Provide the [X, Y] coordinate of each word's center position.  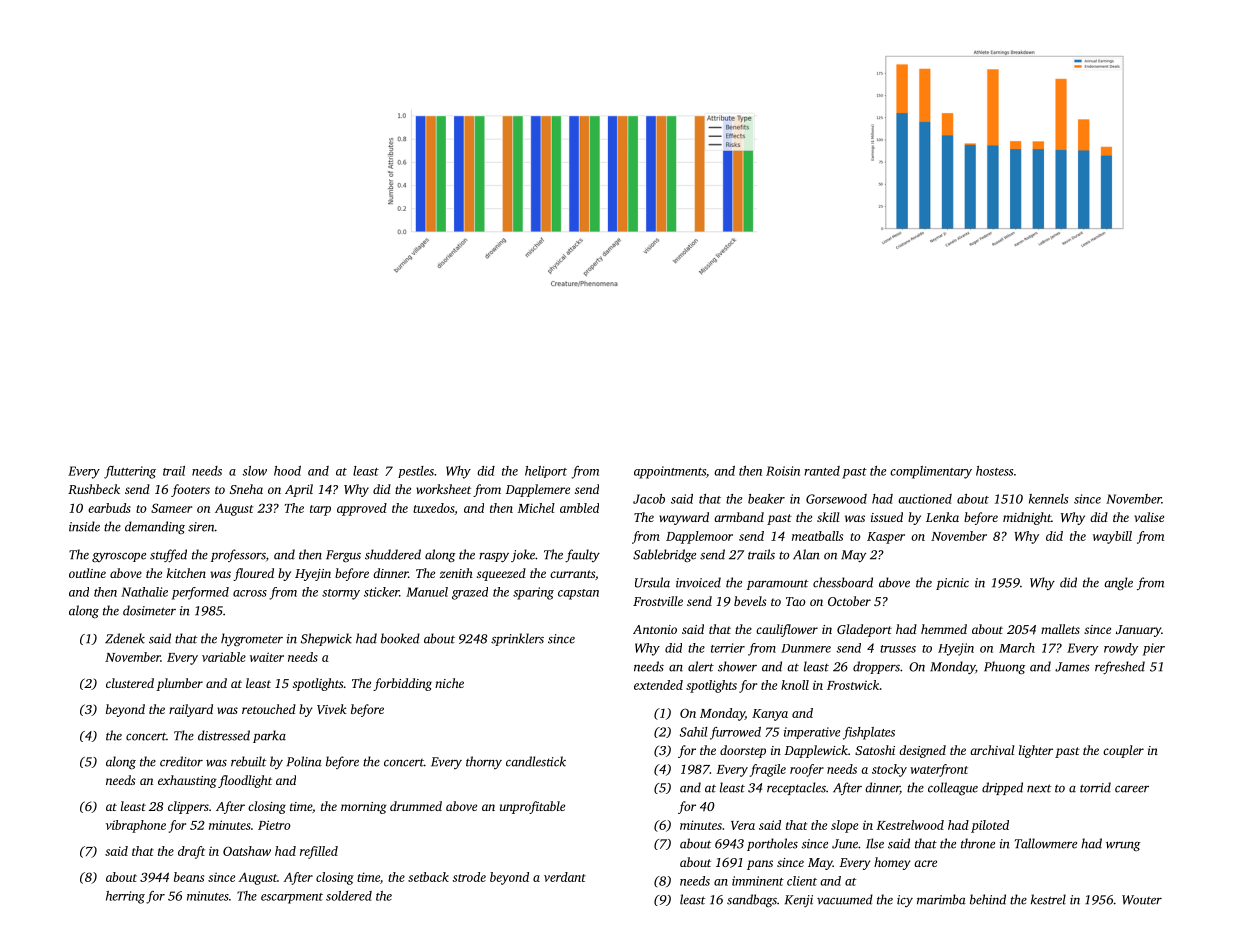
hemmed [944, 629]
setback [428, 877]
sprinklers [517, 639]
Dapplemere [537, 490]
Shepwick [326, 639]
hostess [994, 471]
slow [254, 471]
